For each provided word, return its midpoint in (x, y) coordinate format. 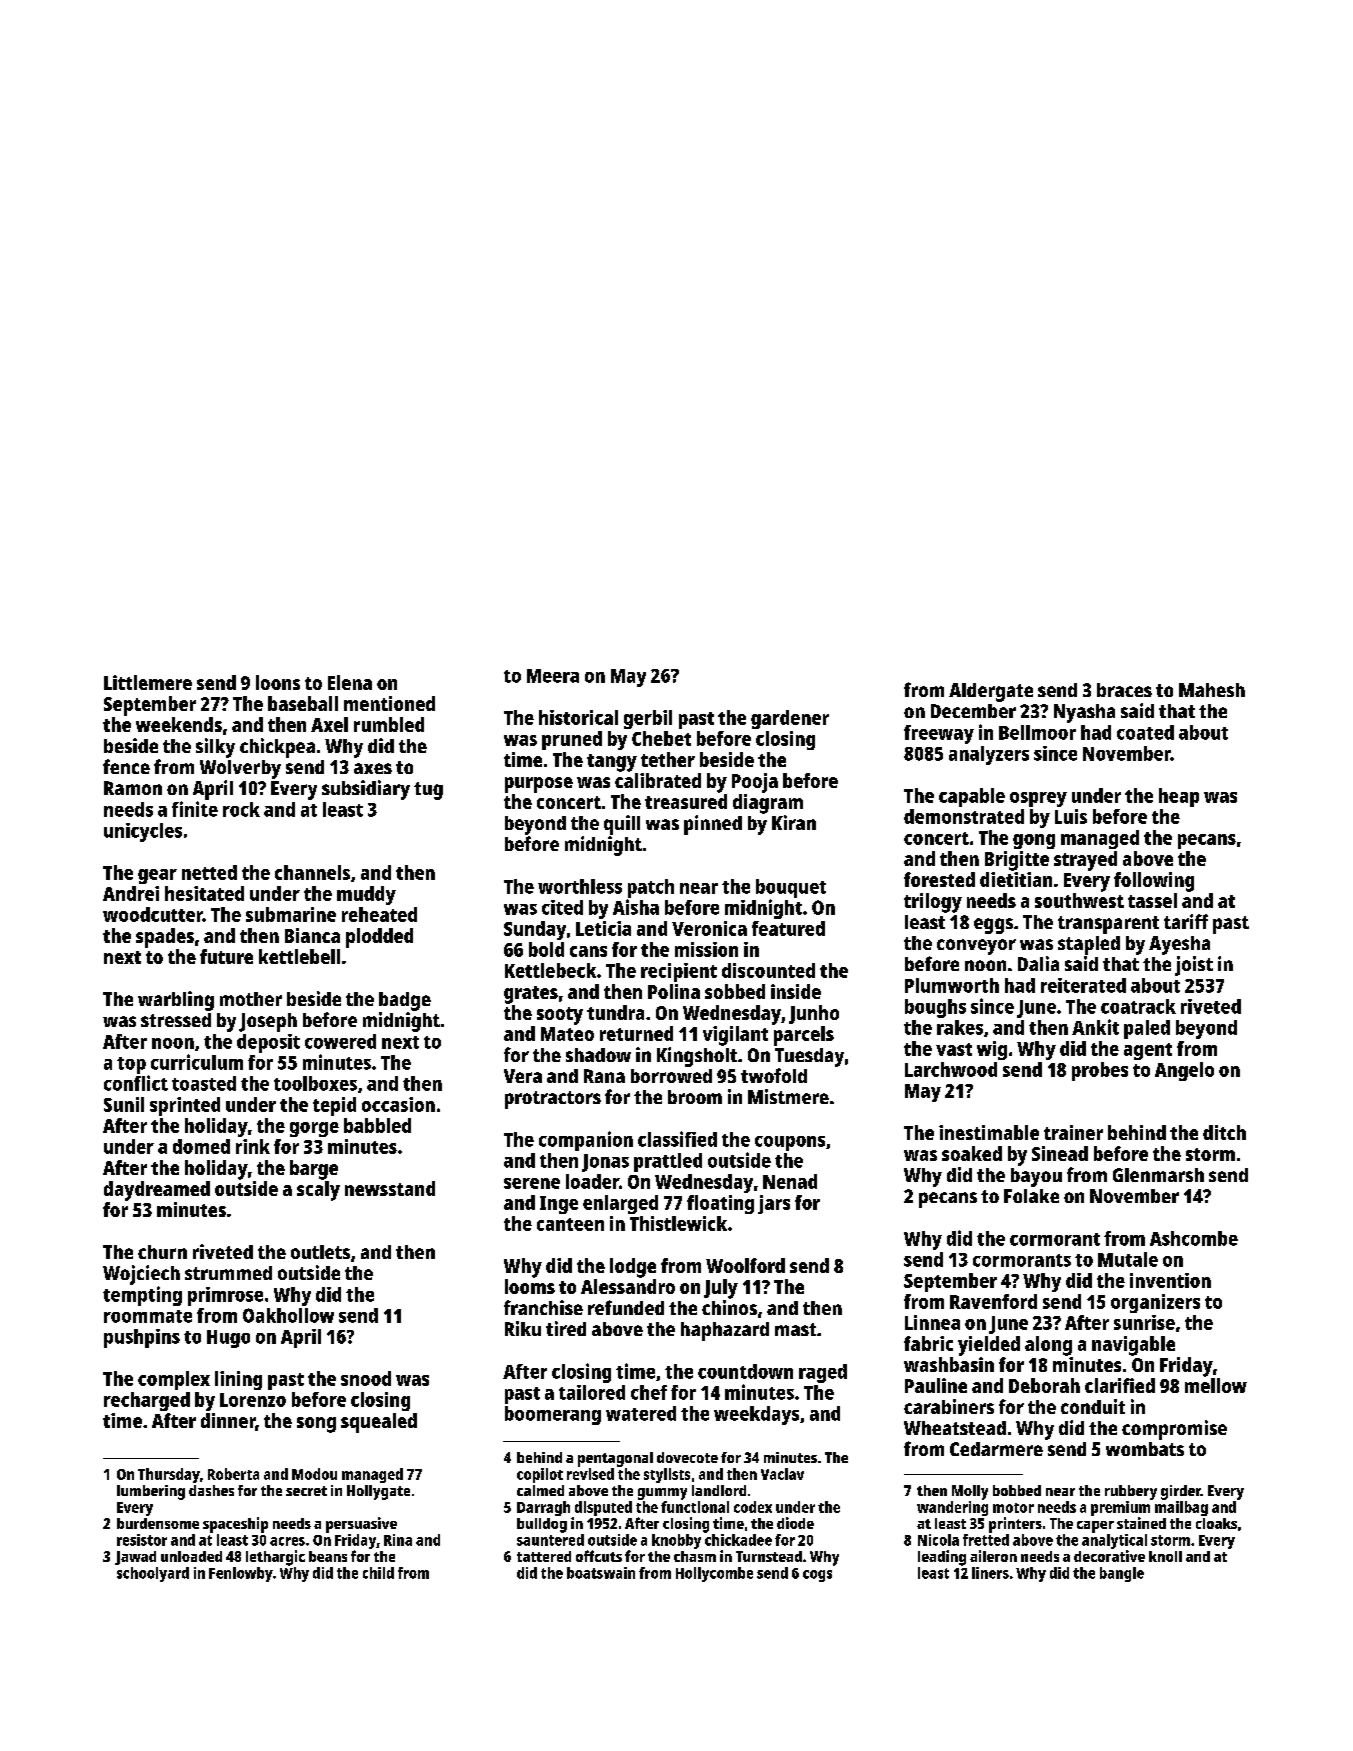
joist (1194, 966)
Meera (553, 676)
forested (939, 879)
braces (1124, 690)
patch (651, 888)
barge (314, 1170)
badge (405, 1001)
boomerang (553, 1415)
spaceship (235, 1525)
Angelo (1184, 1071)
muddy (366, 895)
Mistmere (788, 1096)
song (316, 1425)
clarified (1120, 1385)
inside (796, 991)
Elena (350, 682)
